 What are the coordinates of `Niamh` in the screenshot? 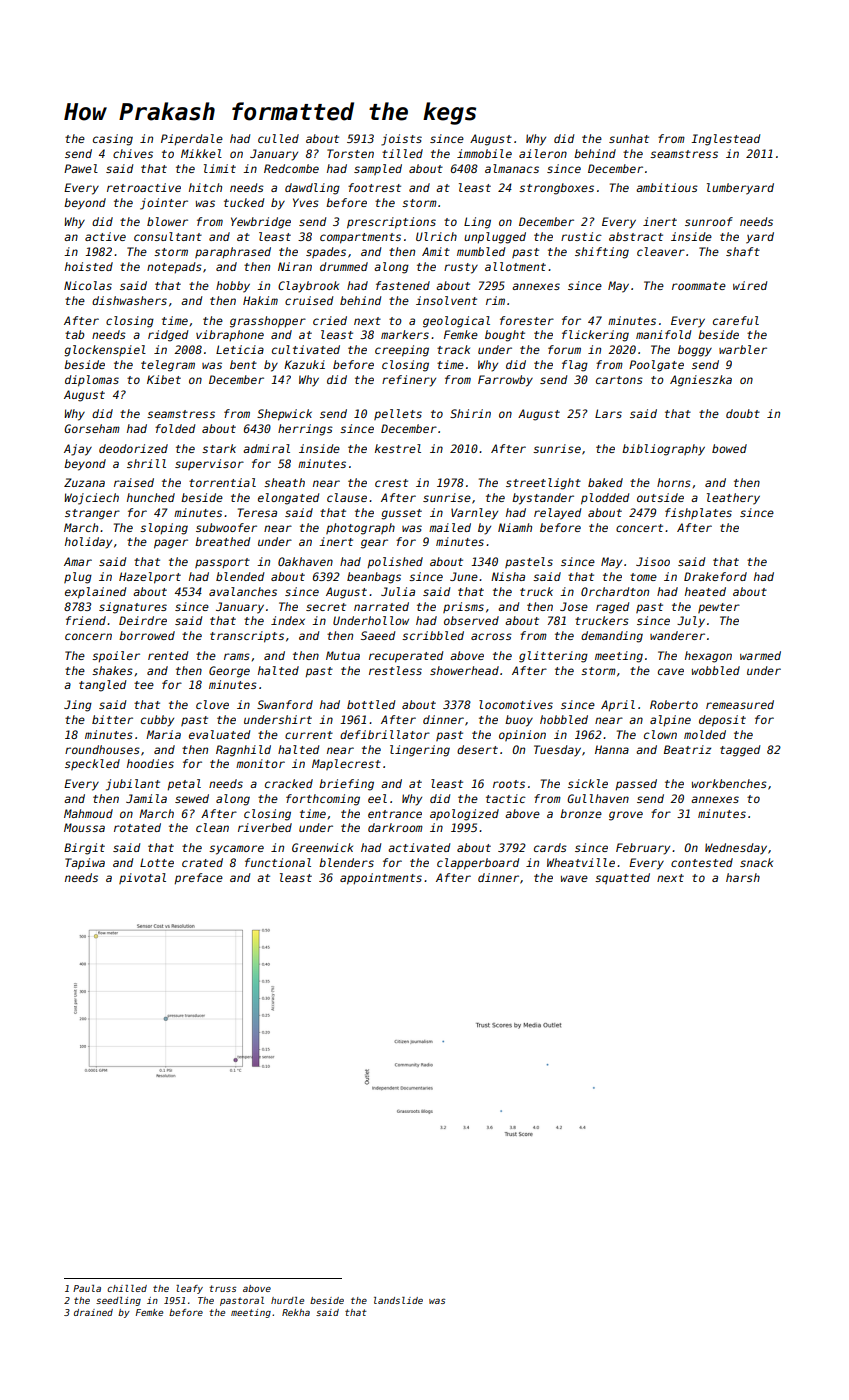 It's located at (515, 527).
